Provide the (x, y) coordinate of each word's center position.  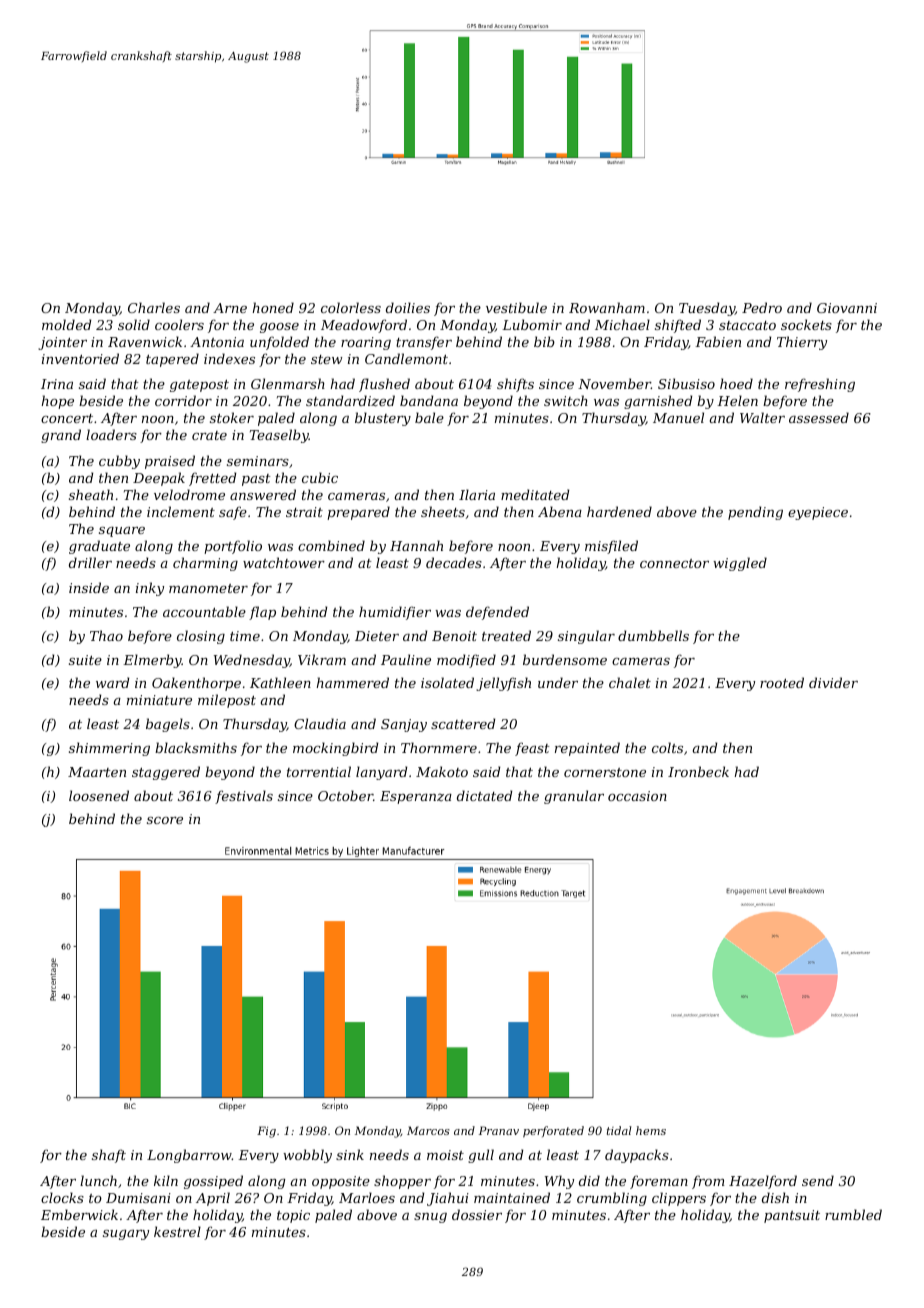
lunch (98, 1180)
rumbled (853, 1214)
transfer (424, 343)
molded (66, 324)
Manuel (678, 417)
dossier (477, 1214)
